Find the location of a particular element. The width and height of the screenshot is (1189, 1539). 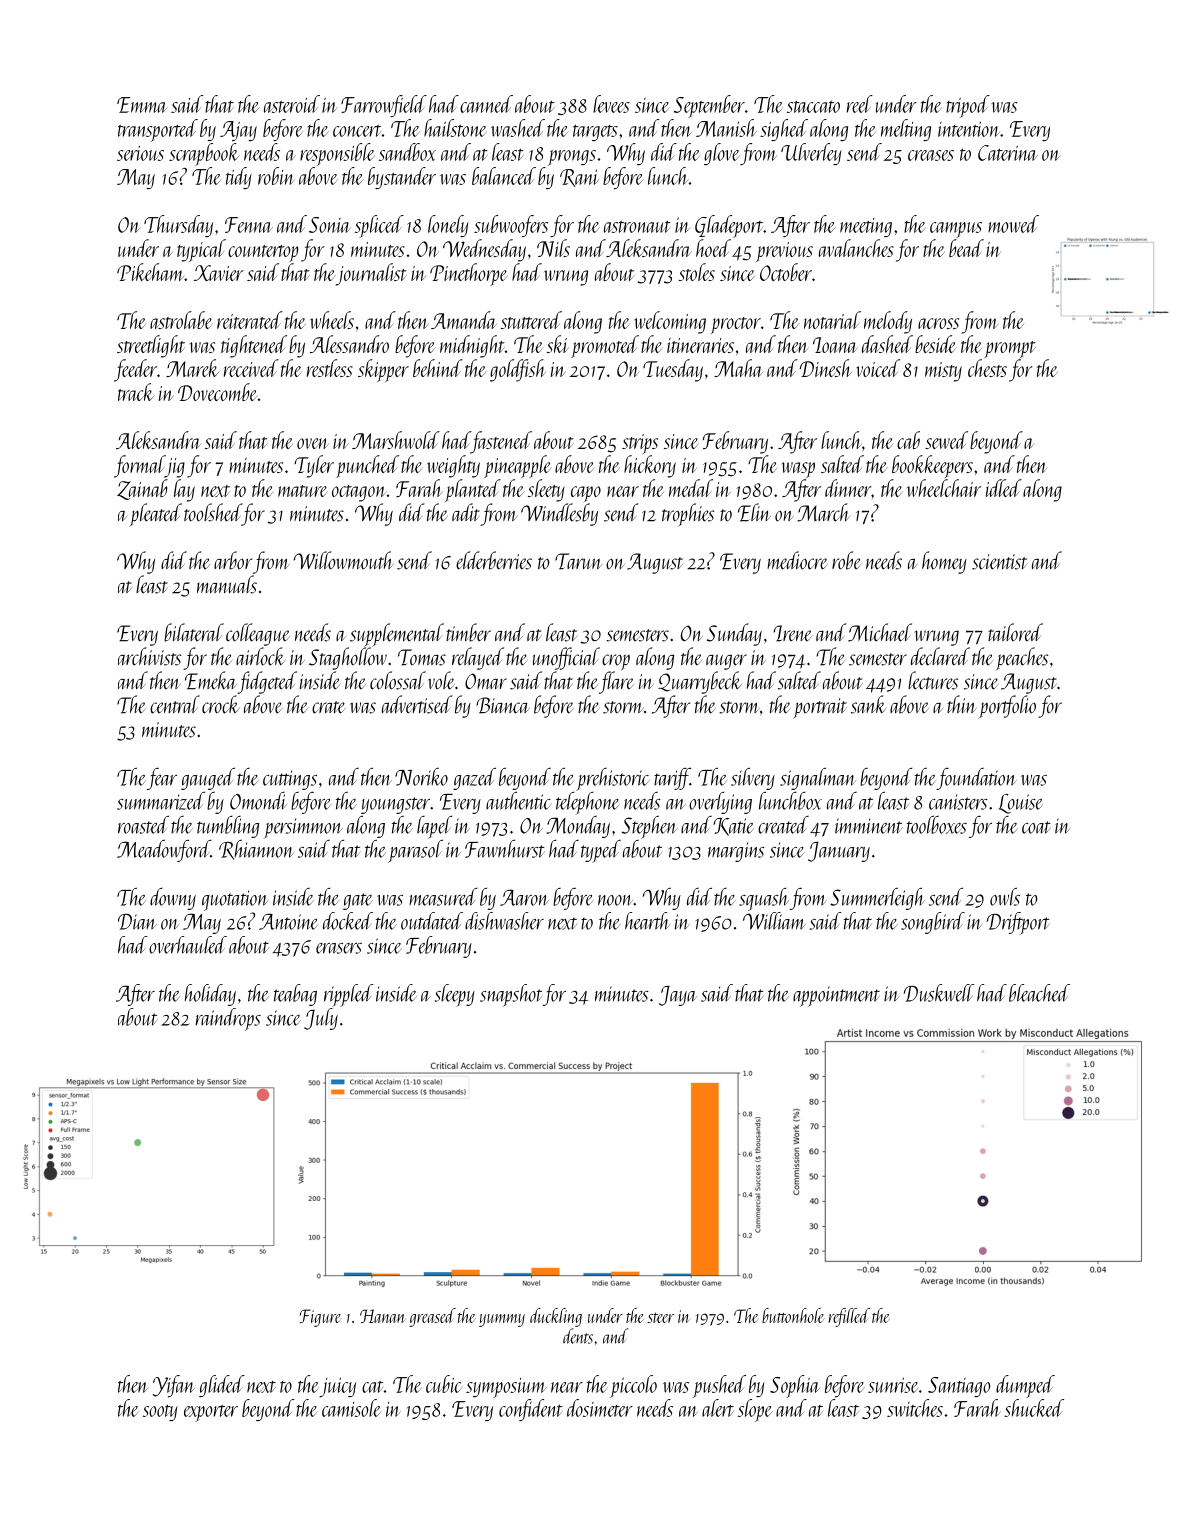

canned is located at coordinates (486, 104).
